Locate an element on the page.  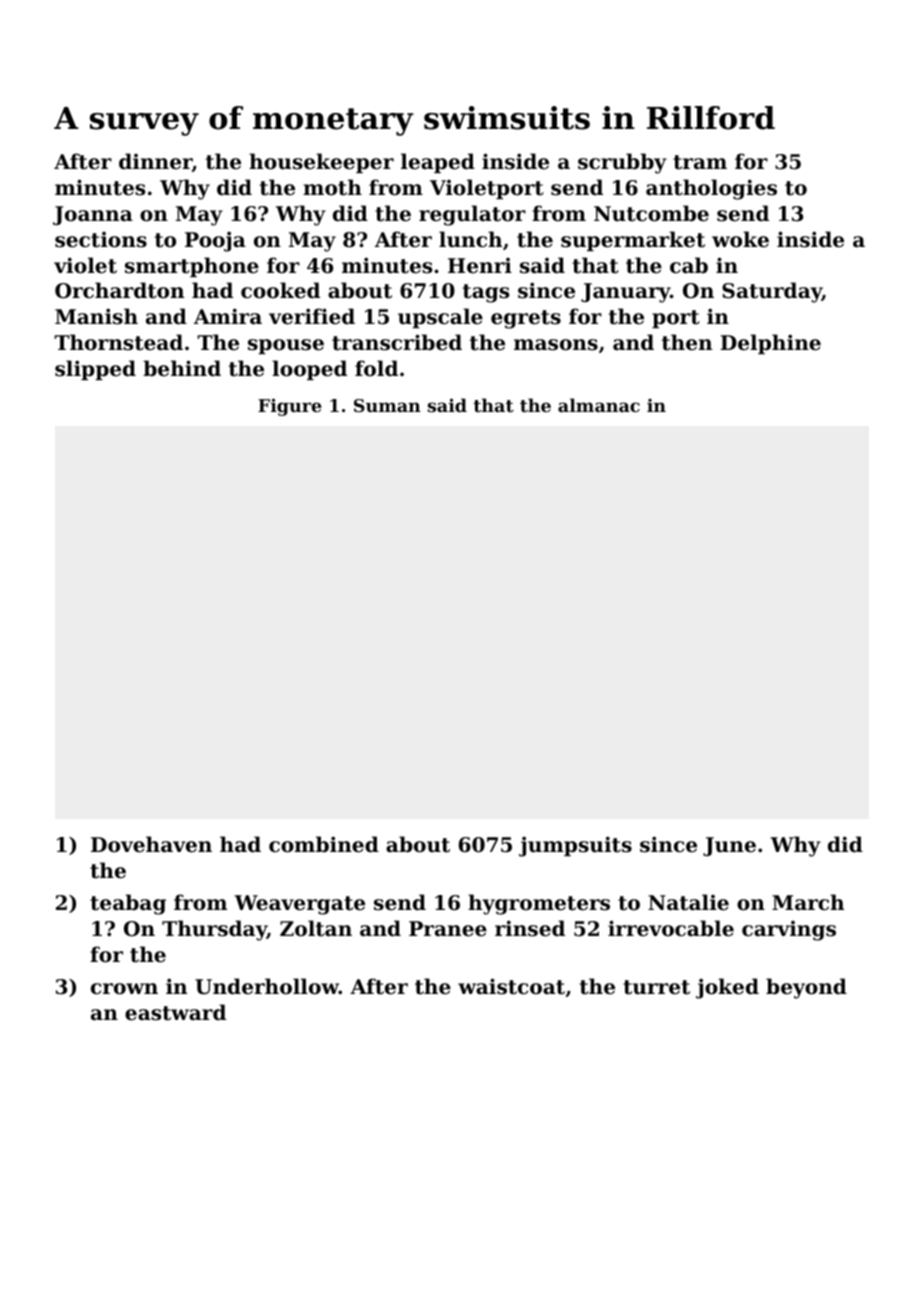
Dovehaven is located at coordinates (151, 844).
